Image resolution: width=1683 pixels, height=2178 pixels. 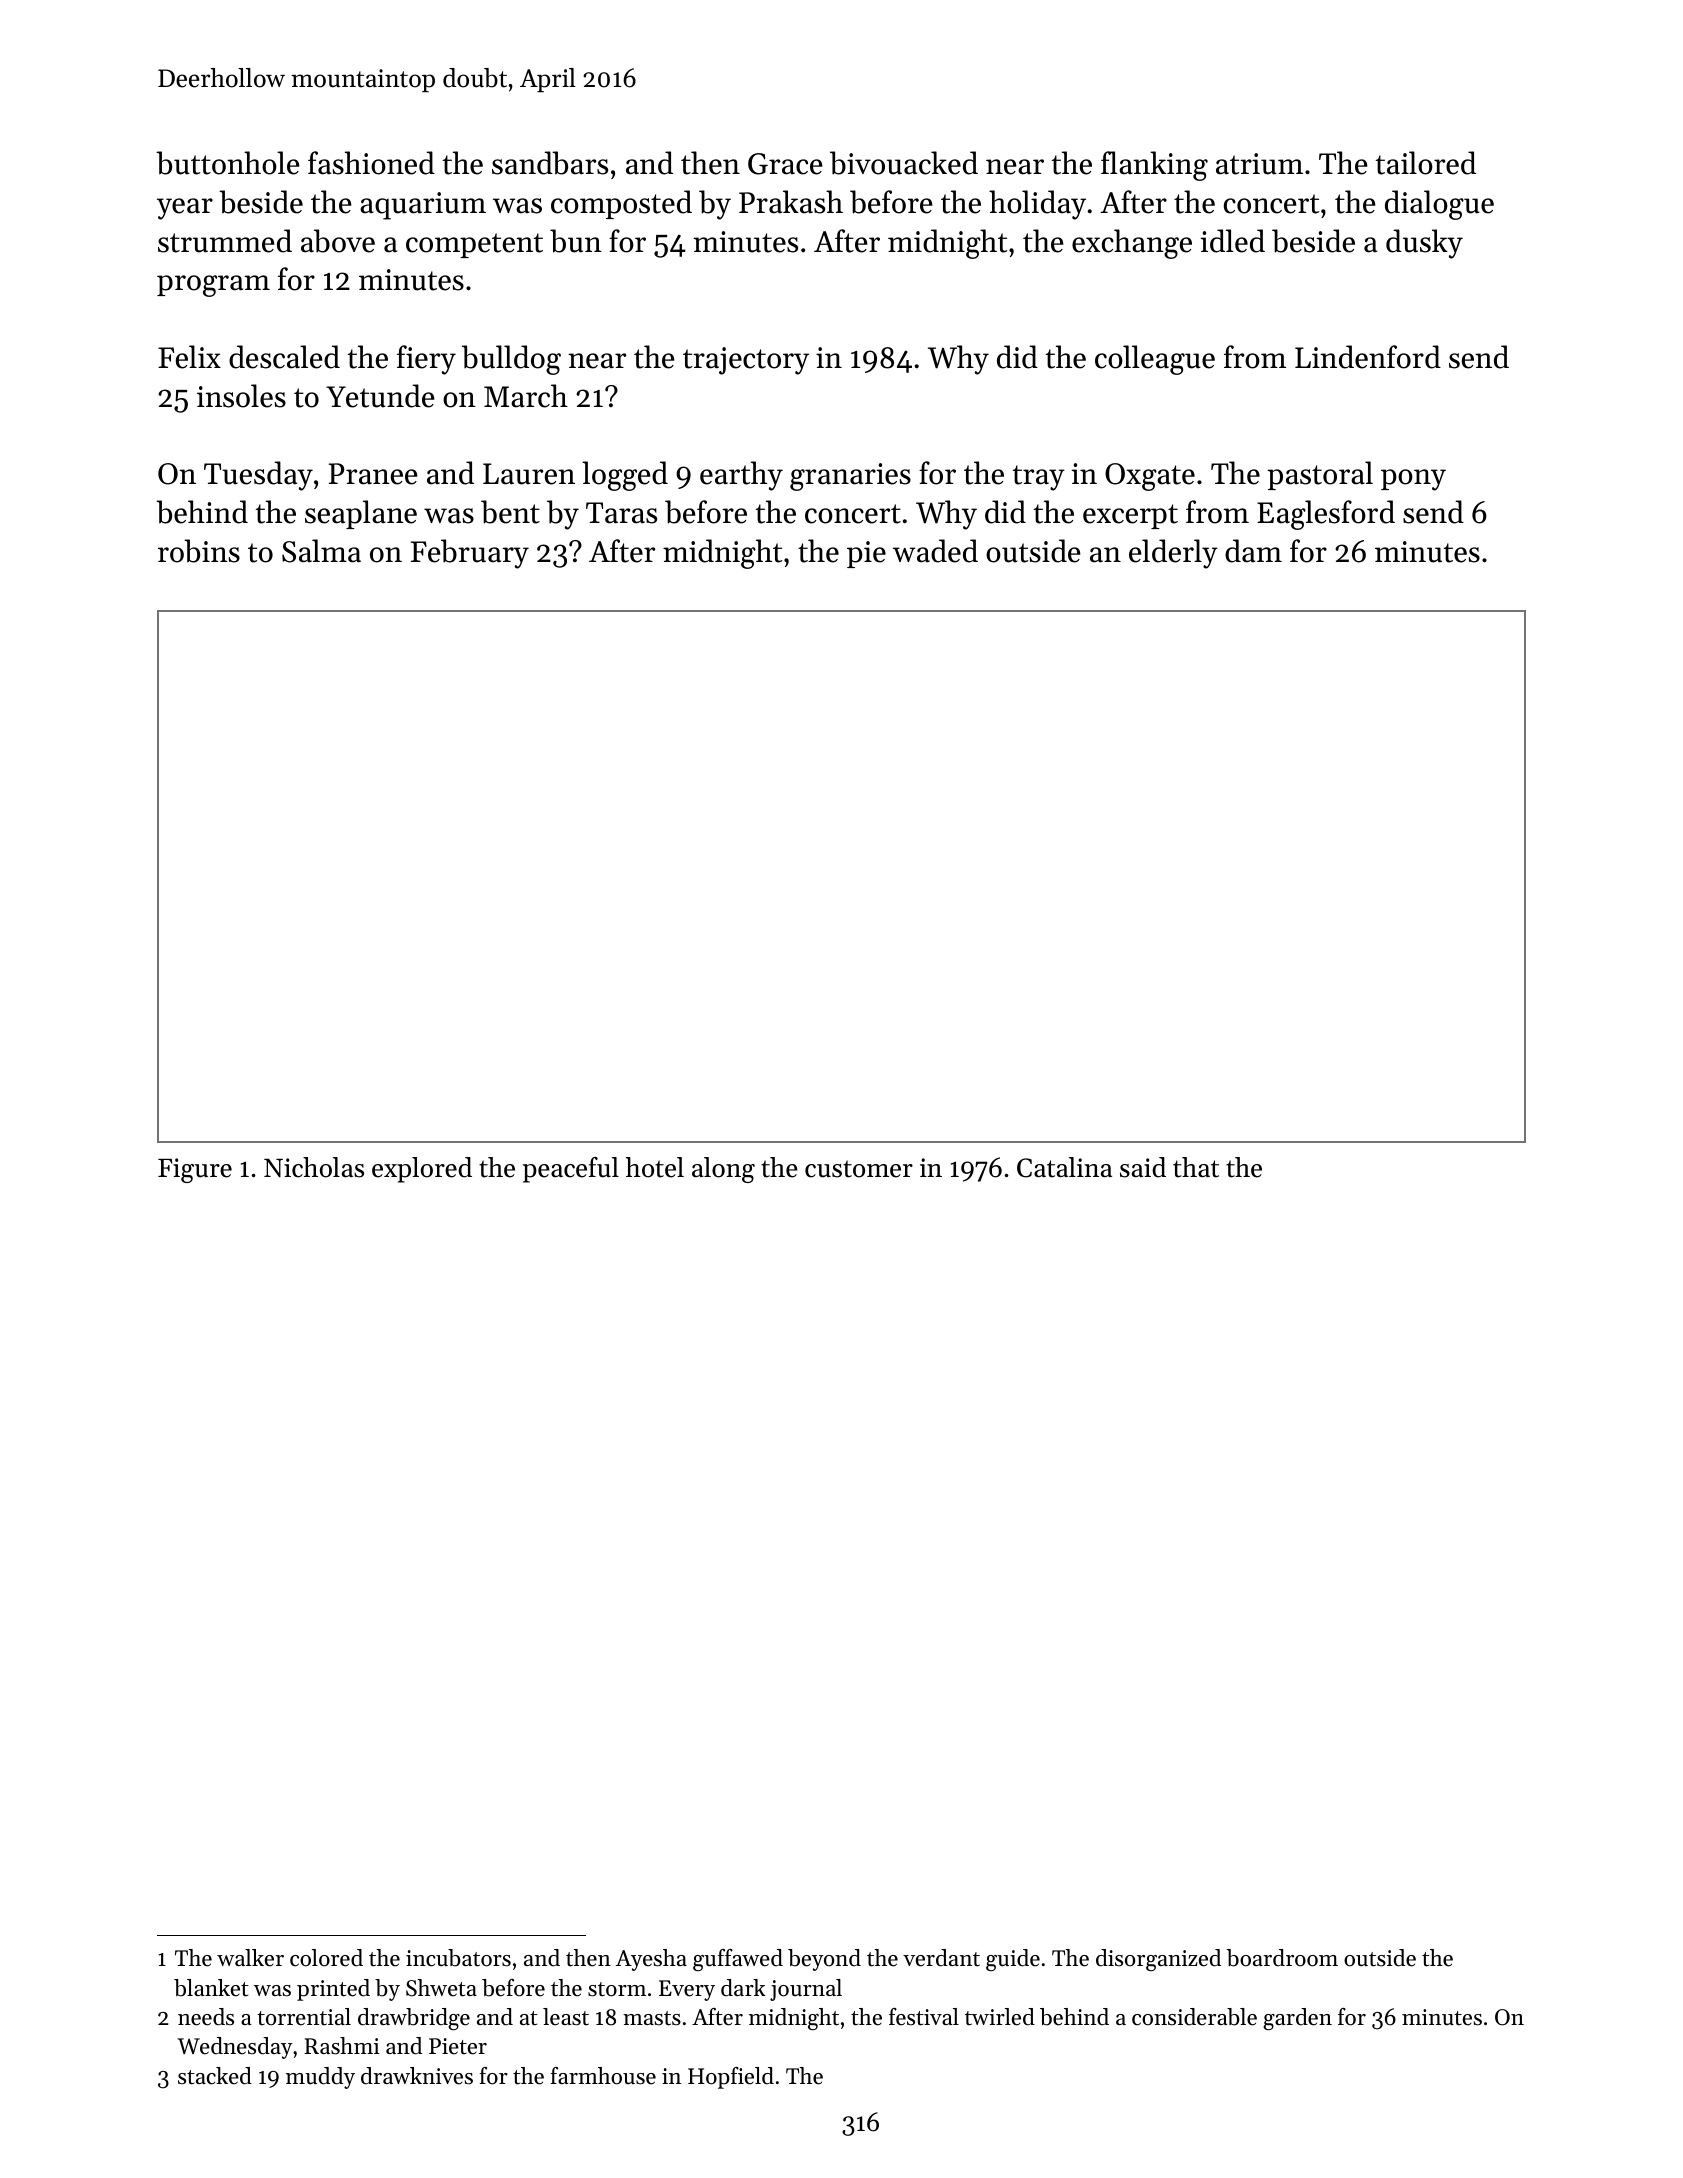 I want to click on waded, so click(x=935, y=551).
